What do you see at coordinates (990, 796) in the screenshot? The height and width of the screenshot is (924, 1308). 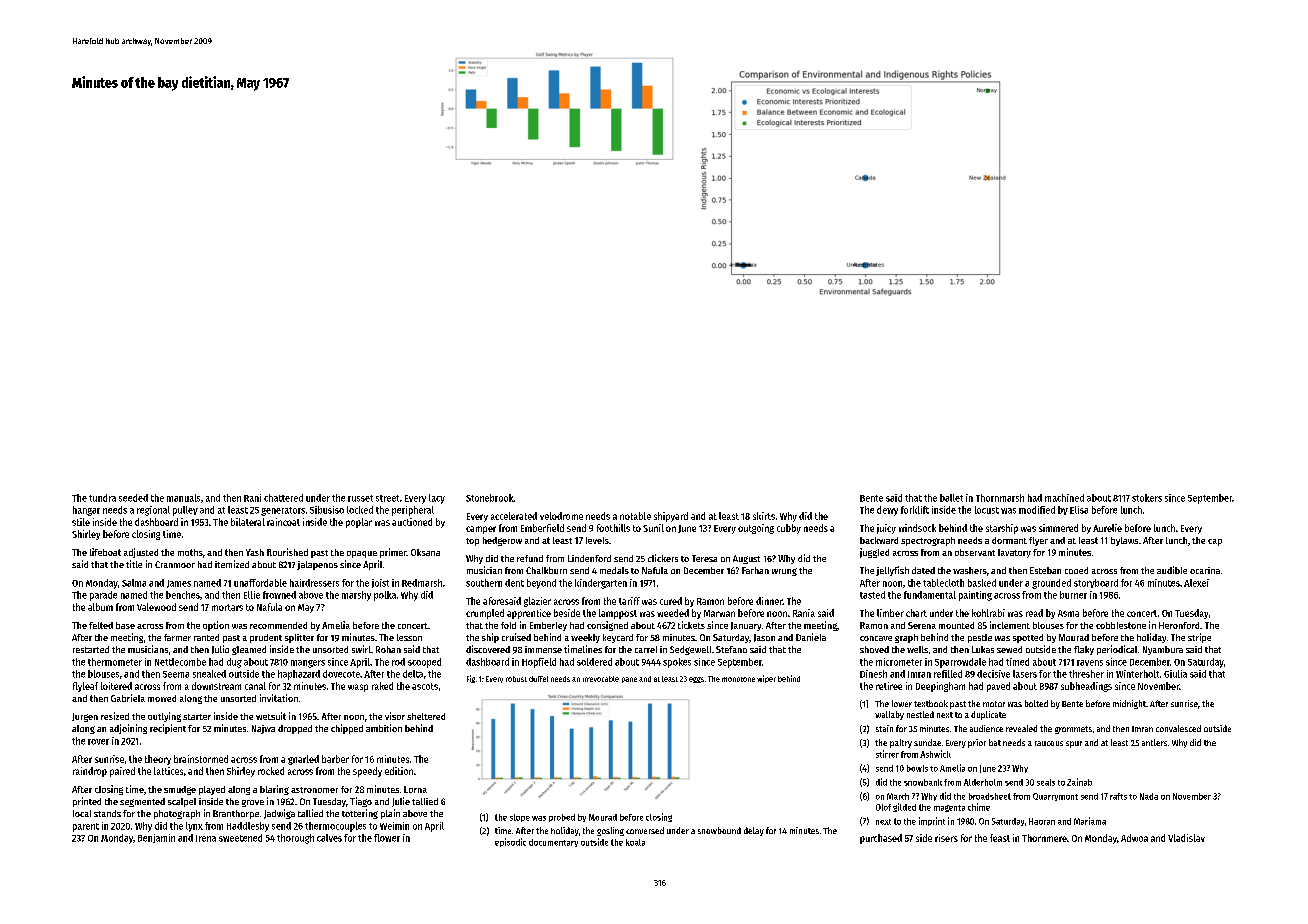 I see `broadsheet` at bounding box center [990, 796].
